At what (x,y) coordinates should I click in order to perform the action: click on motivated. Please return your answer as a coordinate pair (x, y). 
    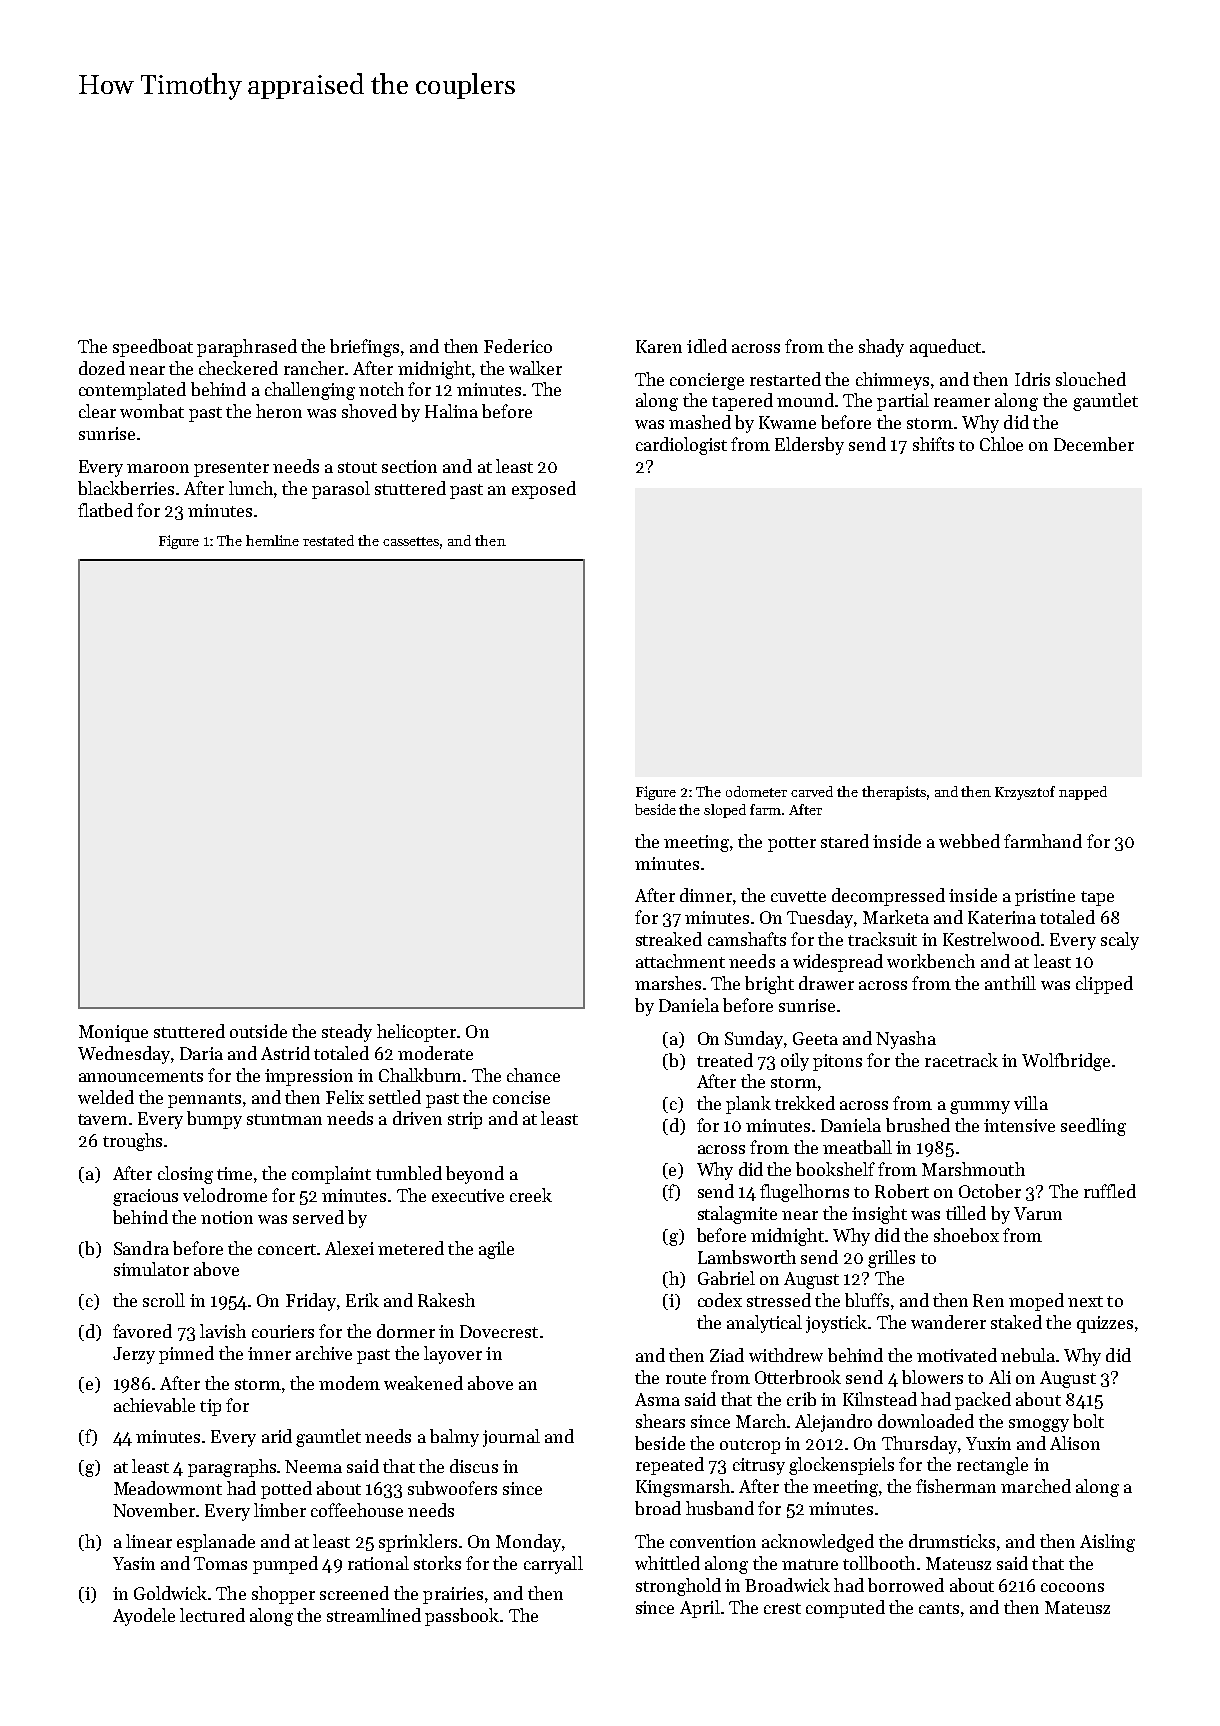
    Looking at the image, I should click on (957, 1355).
